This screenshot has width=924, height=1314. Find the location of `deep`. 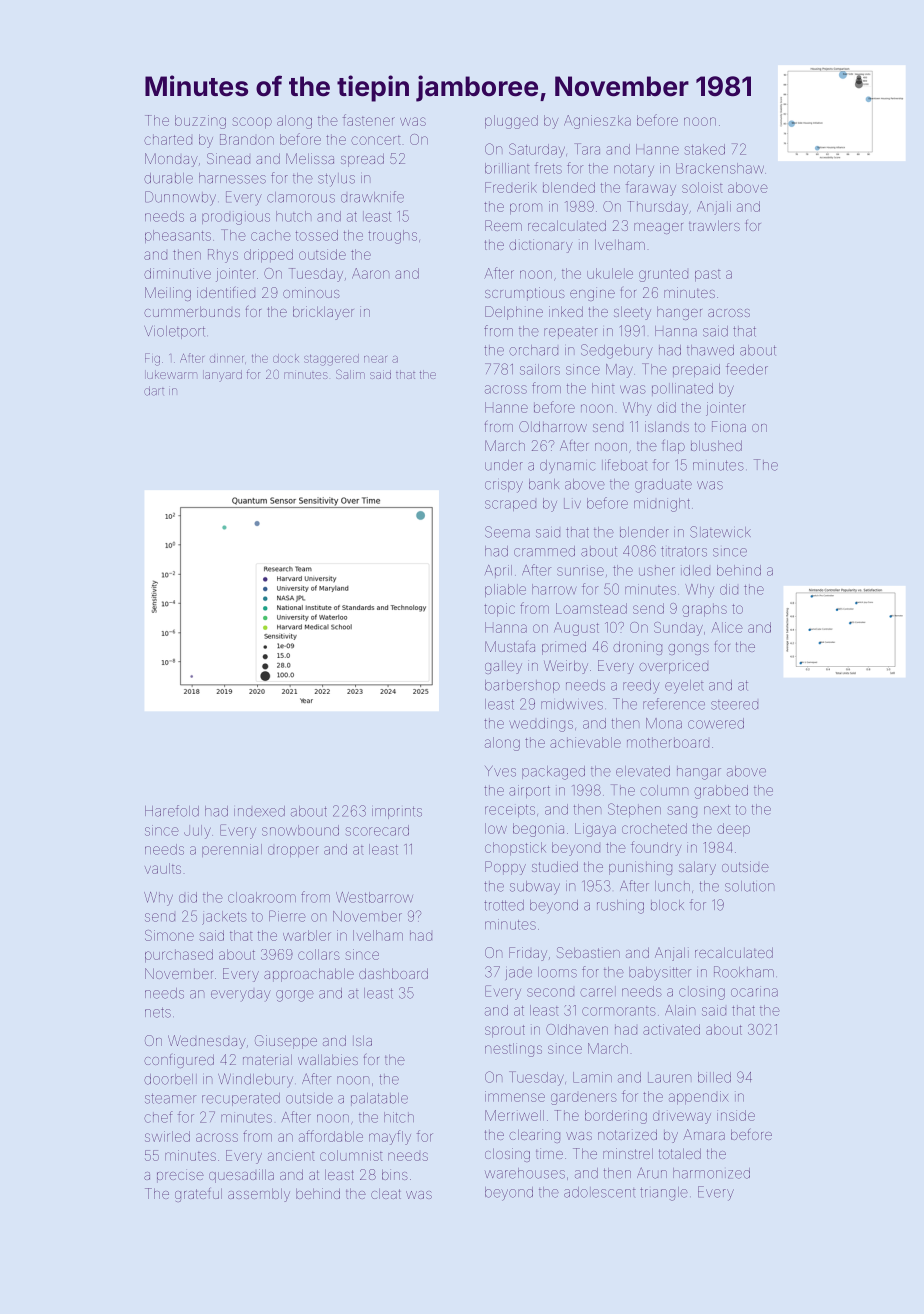

deep is located at coordinates (733, 829).
